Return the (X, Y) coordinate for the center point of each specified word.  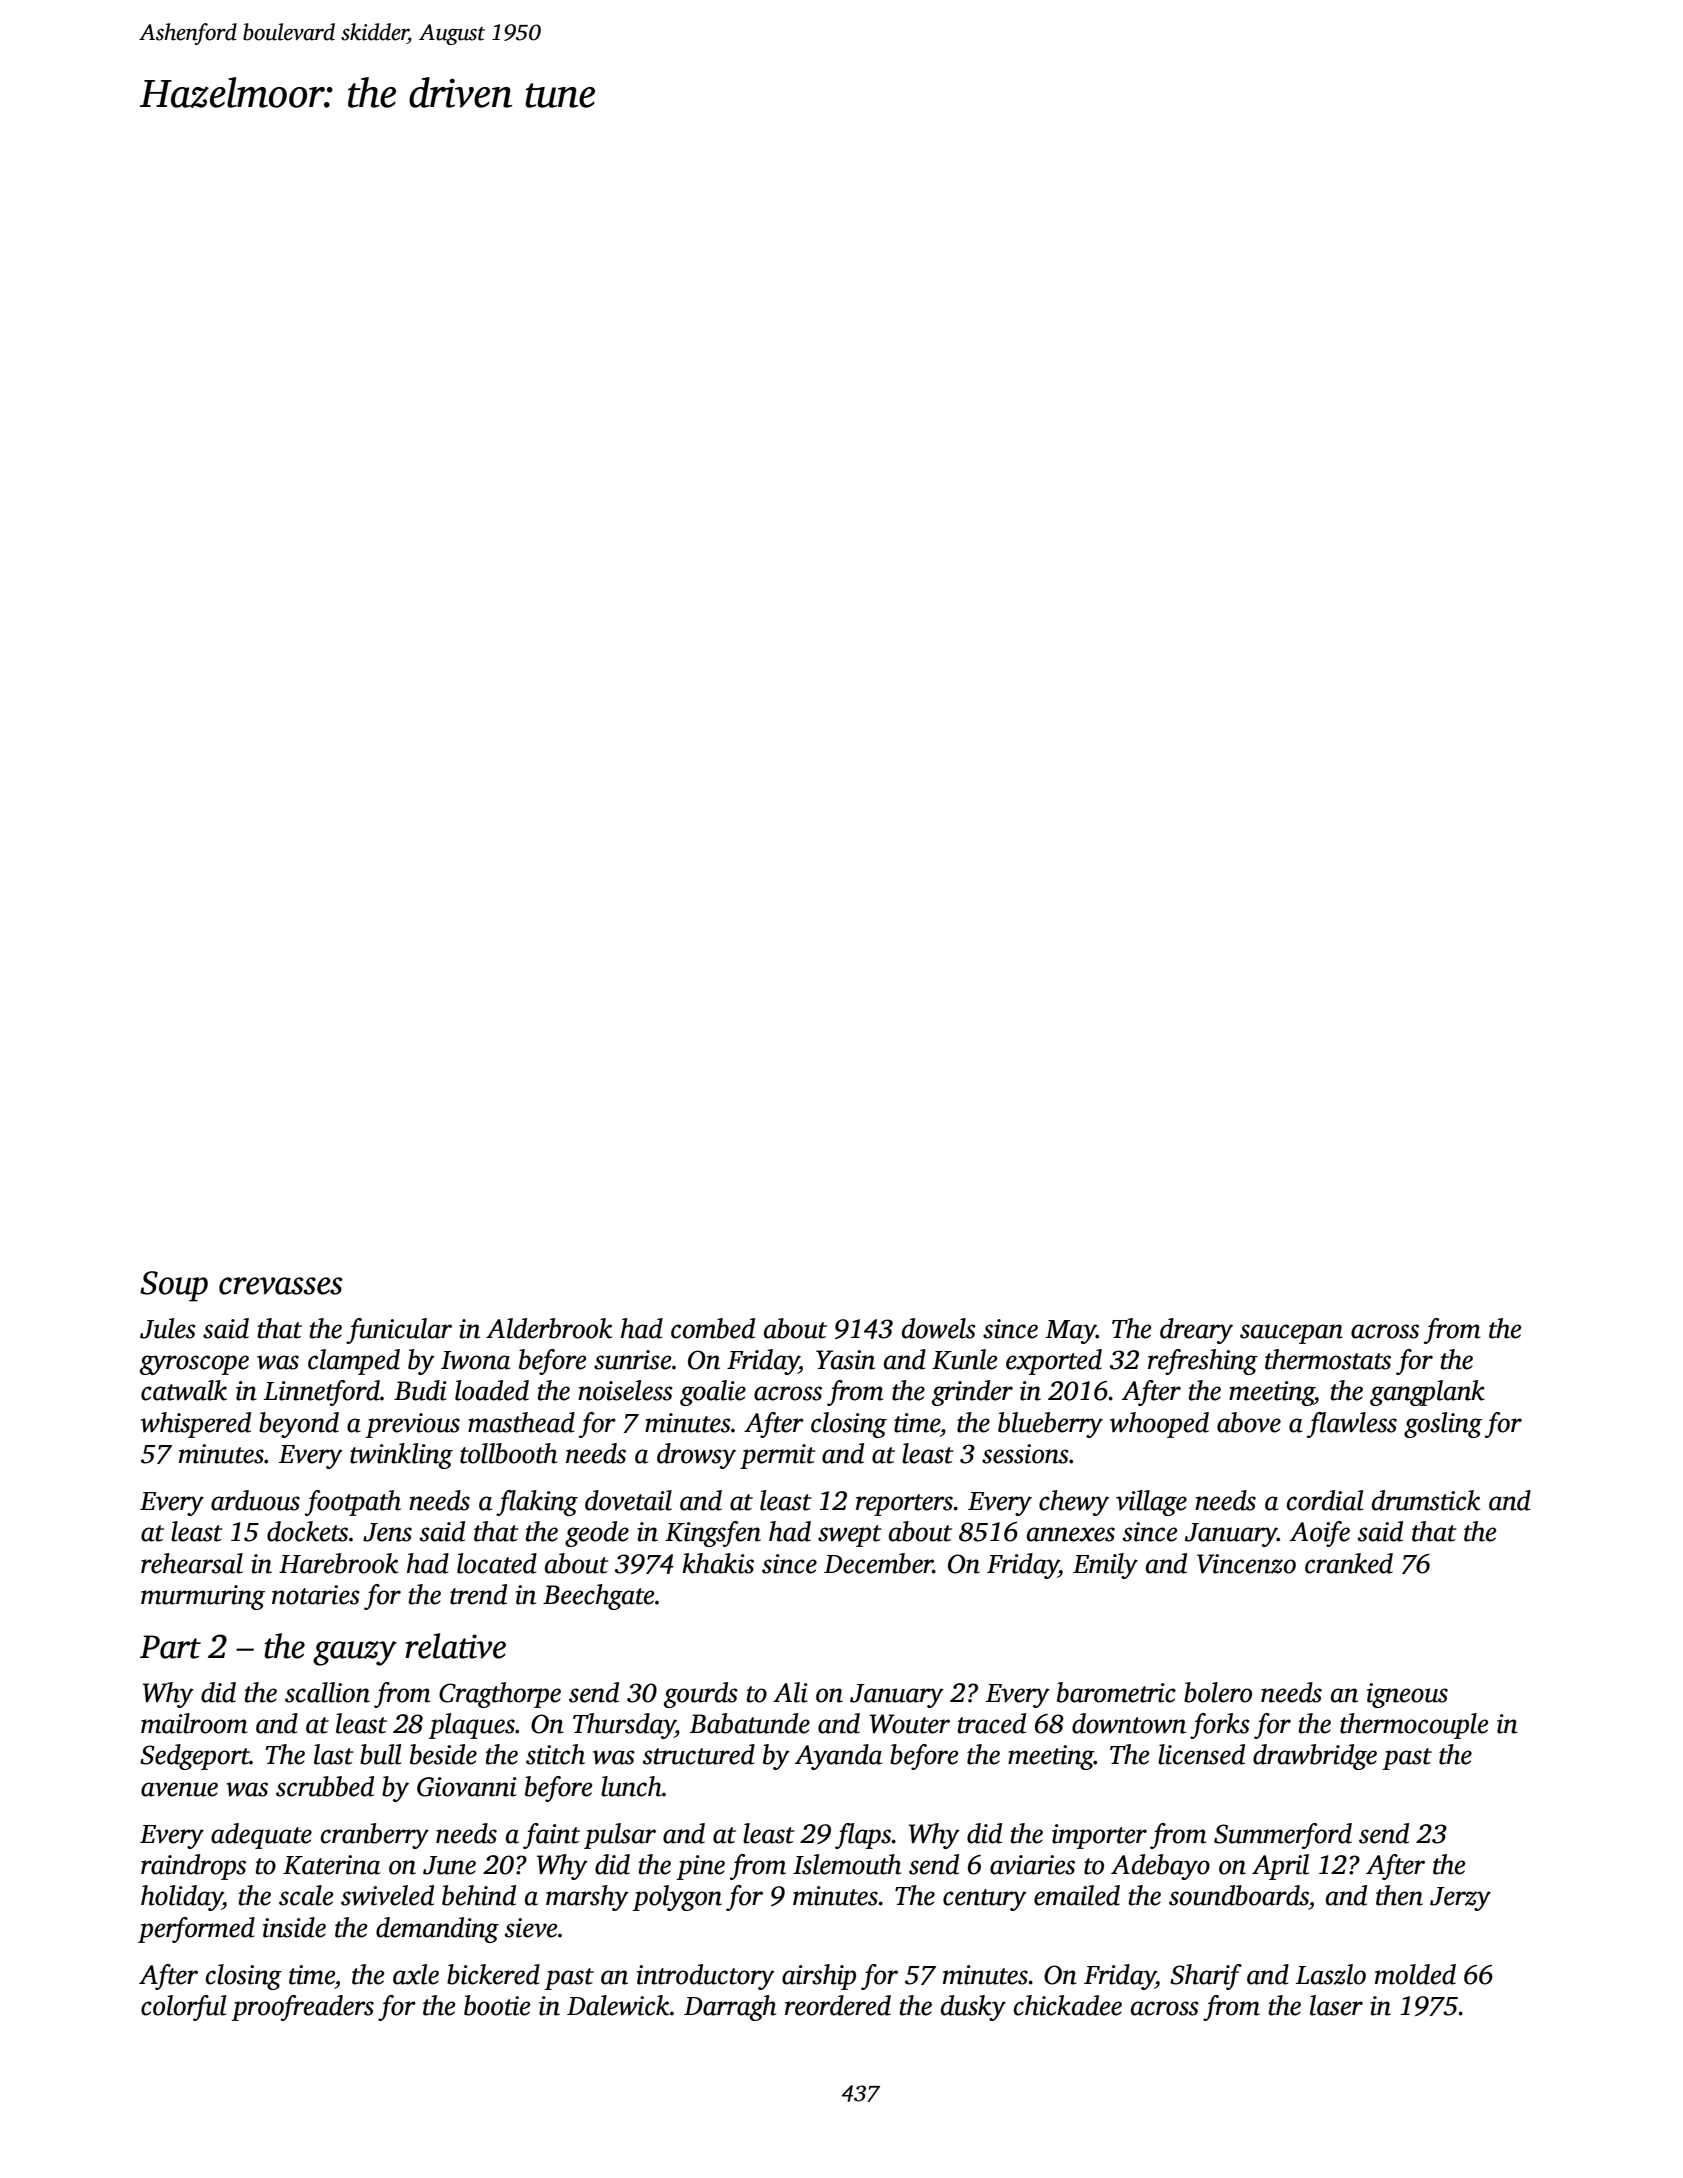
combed (713, 1328)
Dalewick (618, 2005)
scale (306, 1895)
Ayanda (838, 1757)
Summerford (1283, 1836)
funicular (399, 1331)
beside (443, 1754)
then (1399, 1895)
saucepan (1291, 1334)
